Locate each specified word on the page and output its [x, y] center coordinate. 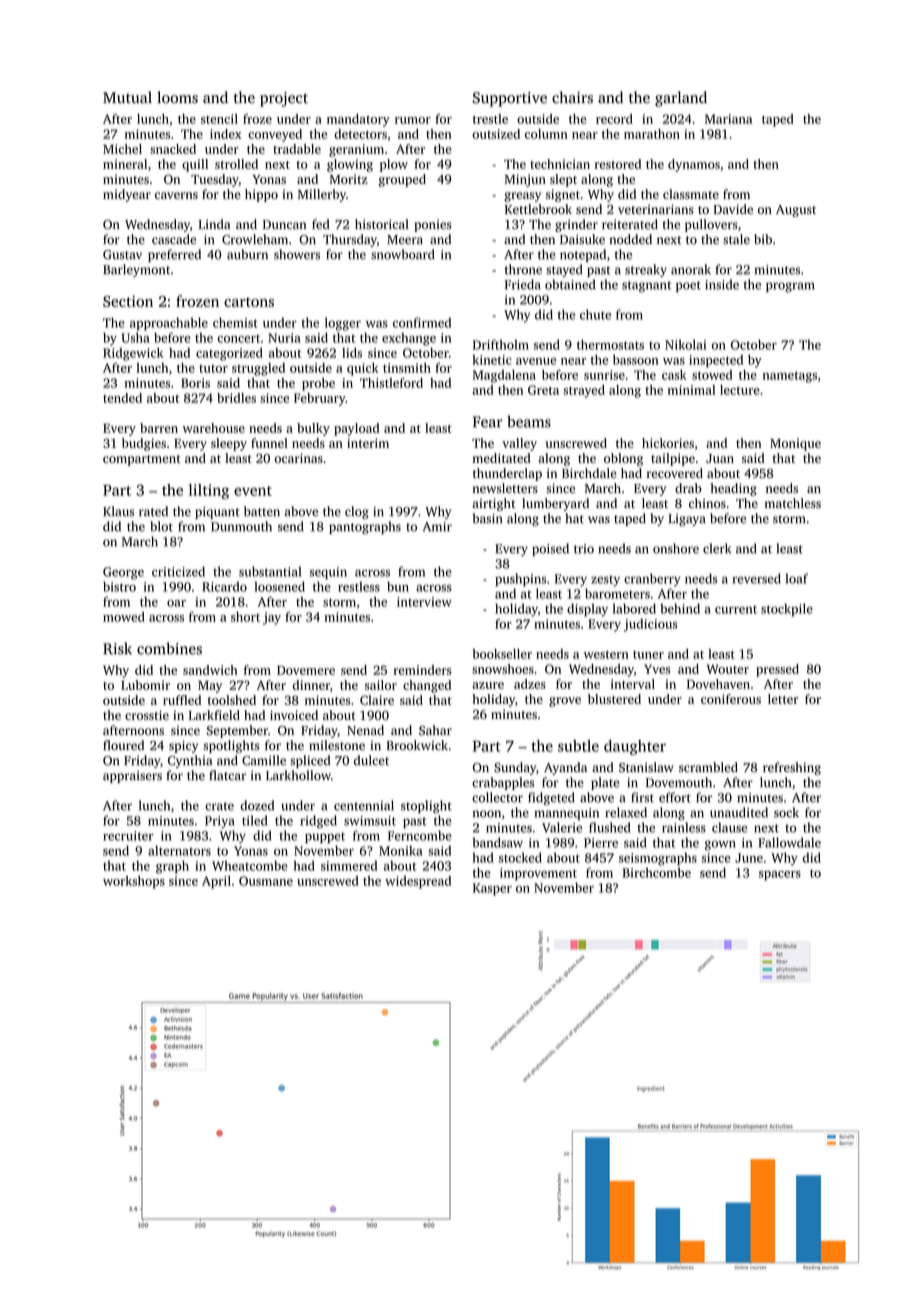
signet [563, 195]
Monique [795, 444]
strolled [236, 164]
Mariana [728, 119]
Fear [488, 422]
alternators [179, 850]
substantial [270, 571]
